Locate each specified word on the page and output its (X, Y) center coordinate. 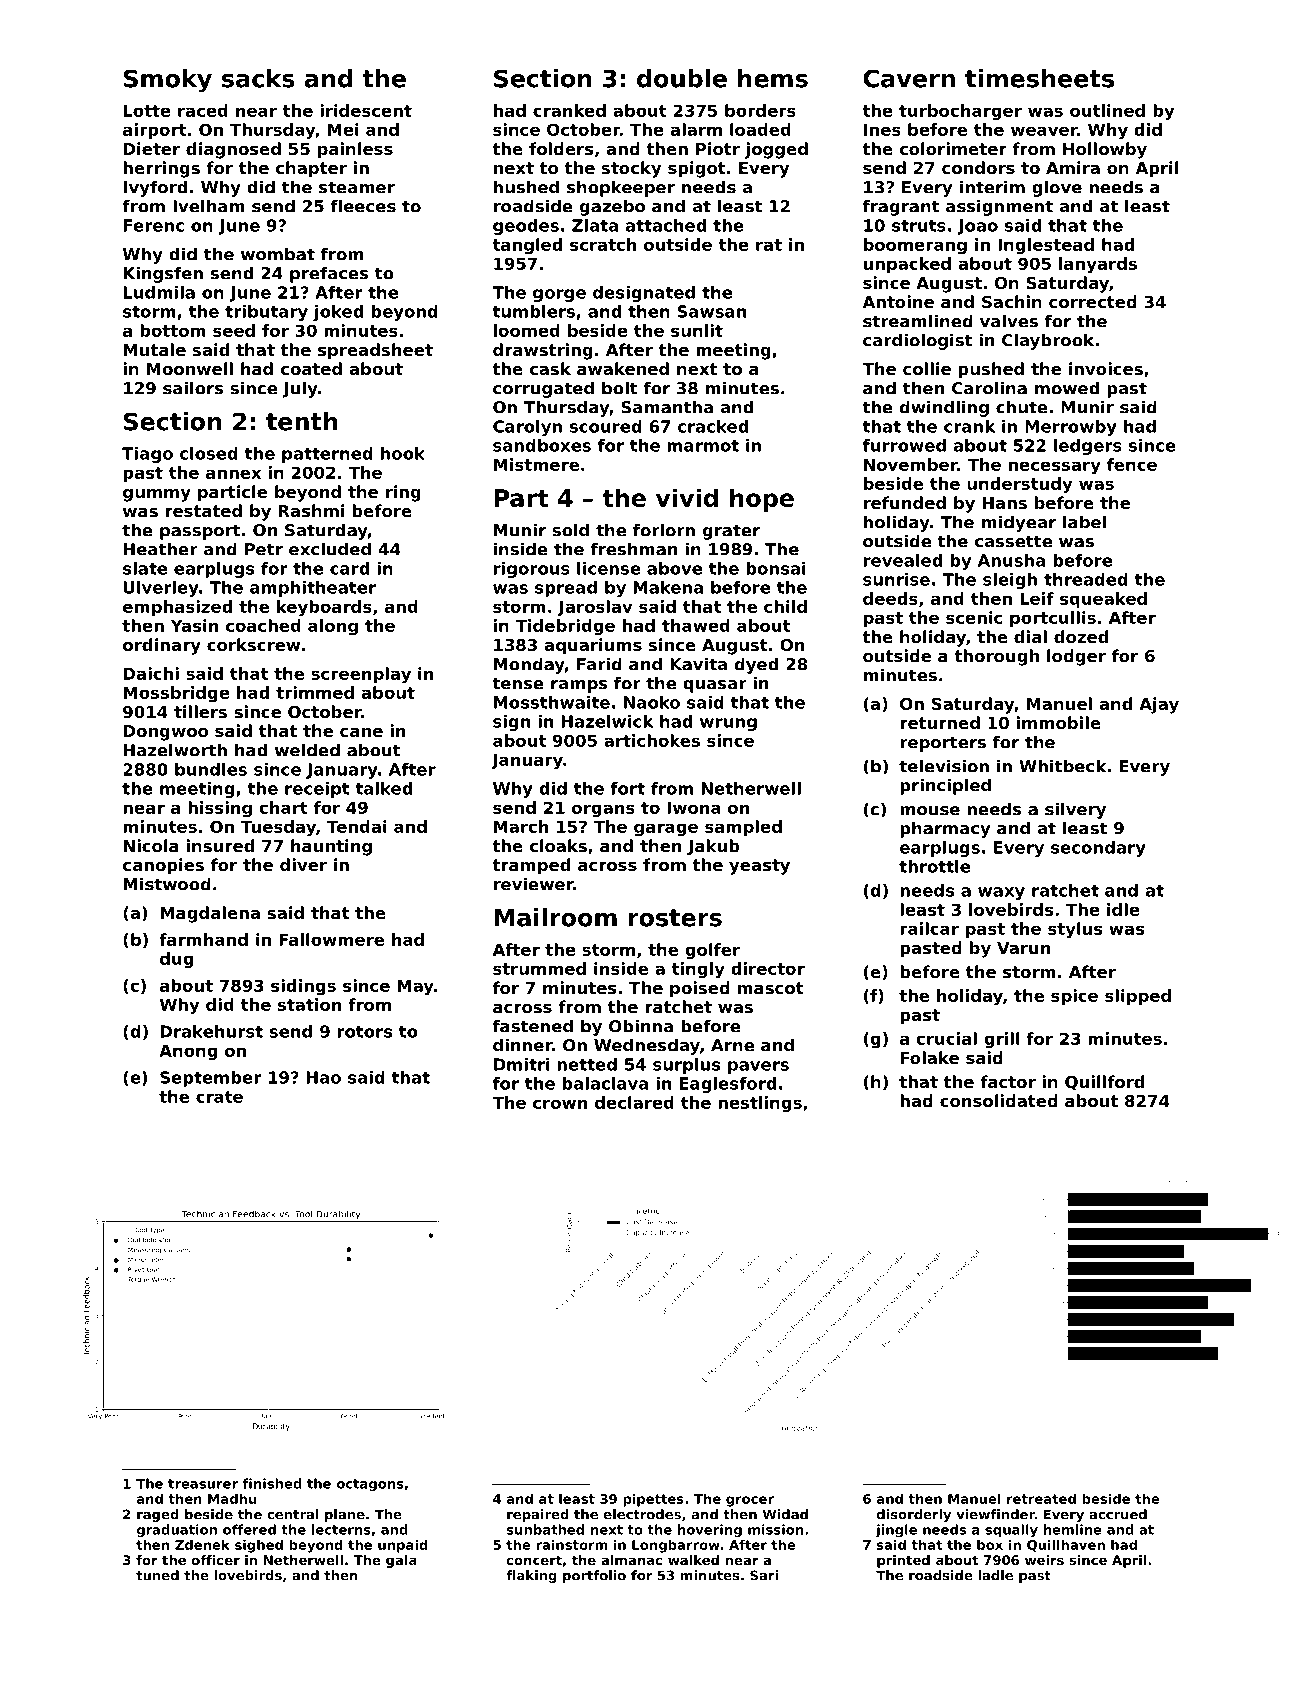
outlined (1107, 110)
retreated (1041, 1498)
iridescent (366, 110)
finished (272, 1483)
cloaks (558, 845)
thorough (996, 657)
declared (634, 1102)
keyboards (324, 608)
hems (773, 78)
